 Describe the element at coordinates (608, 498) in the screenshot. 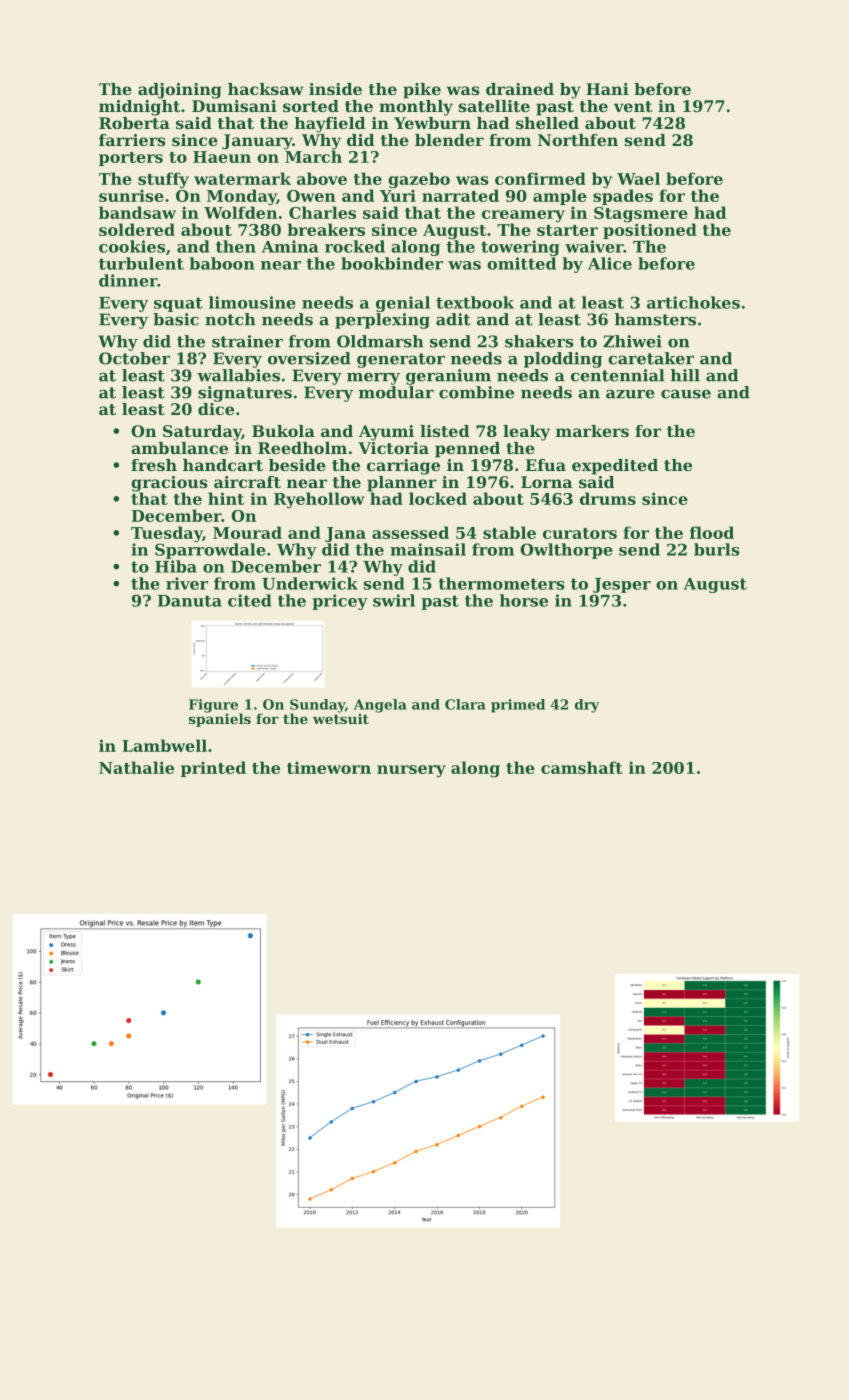

I see `drums` at that location.
